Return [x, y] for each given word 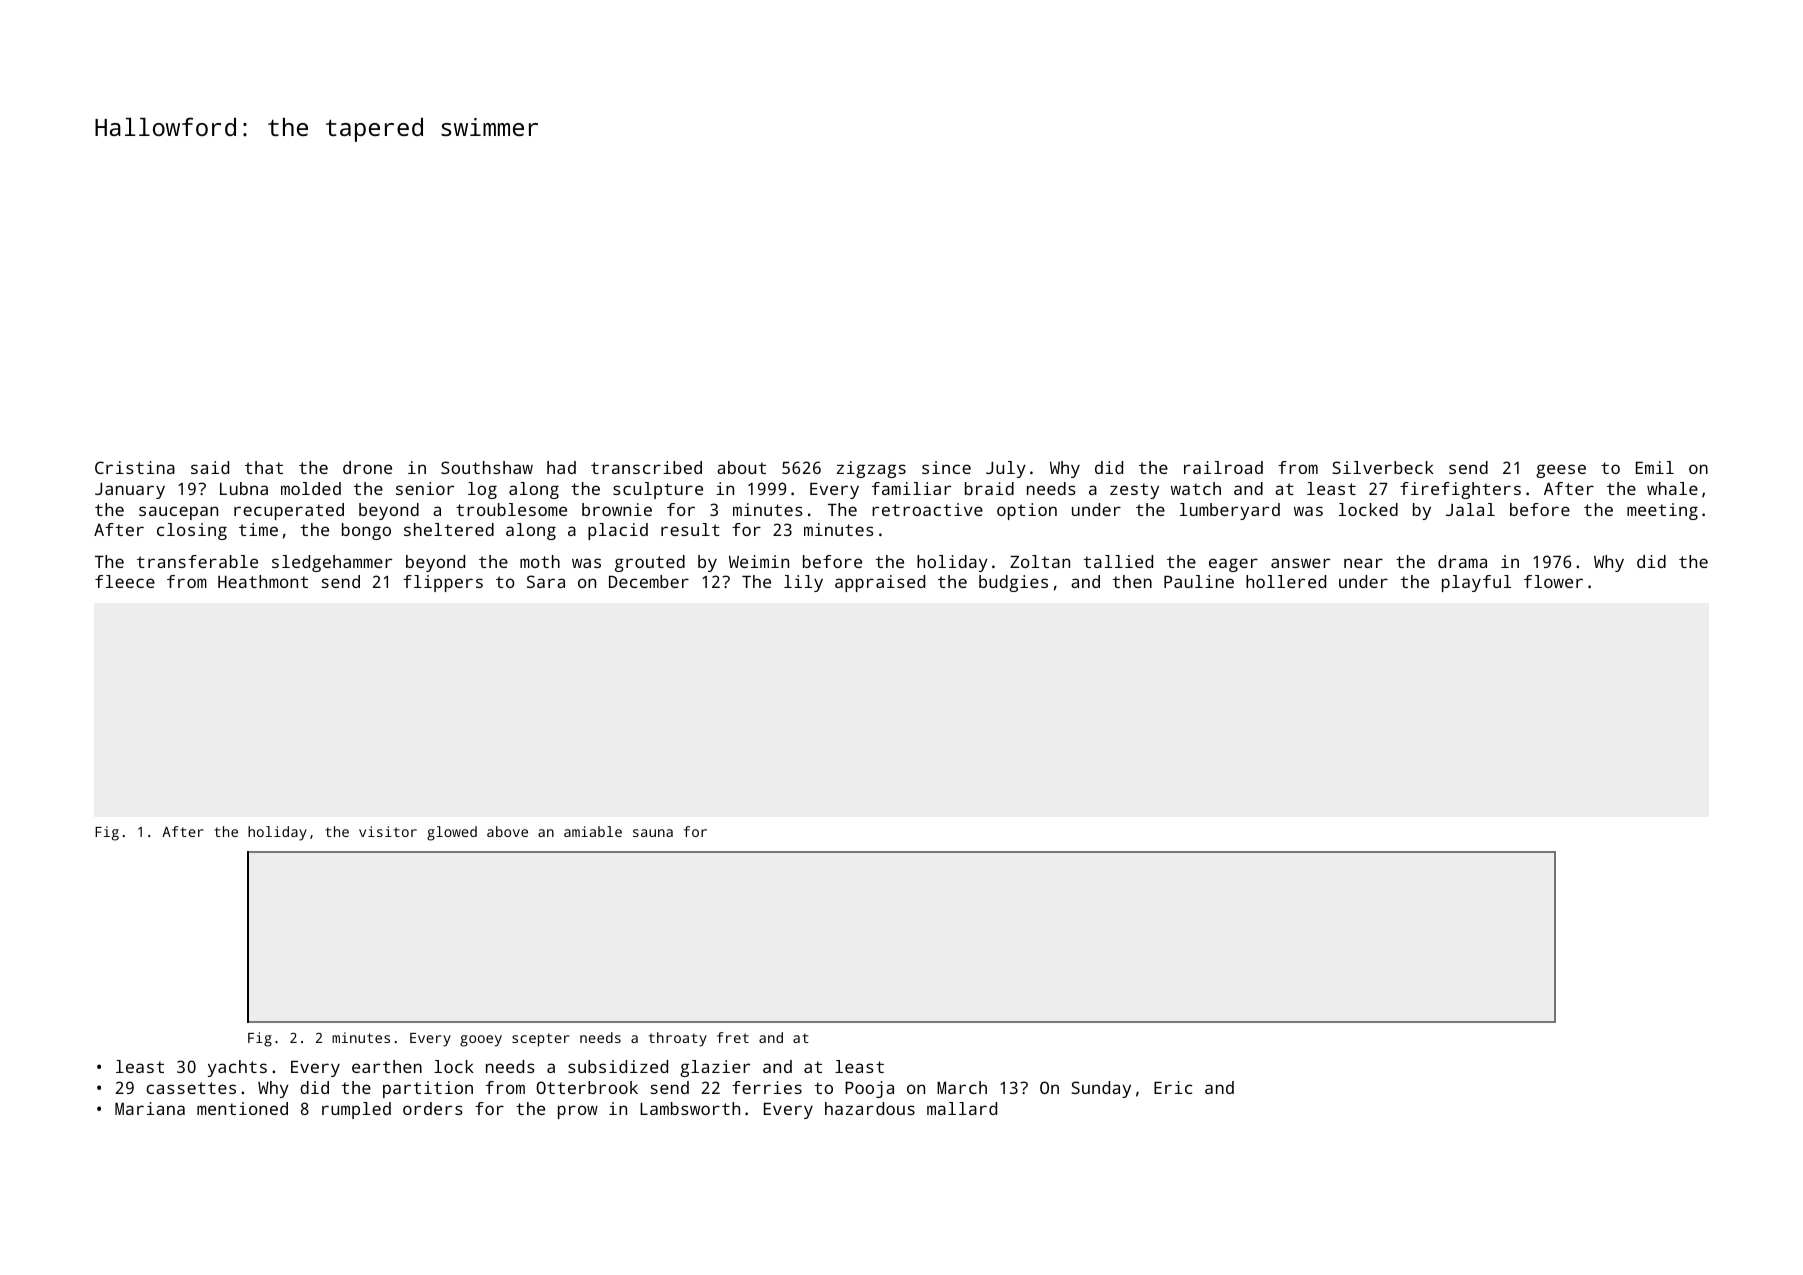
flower [1553, 581]
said [210, 467]
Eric [1173, 1087]
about [741, 467]
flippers [443, 583]
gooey [481, 1041]
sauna [653, 833]
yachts [237, 1068]
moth [540, 561]
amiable [593, 831]
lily [803, 583]
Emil [1655, 467]
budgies [1013, 583]
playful [1476, 583]
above [507, 831]
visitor [388, 831]
